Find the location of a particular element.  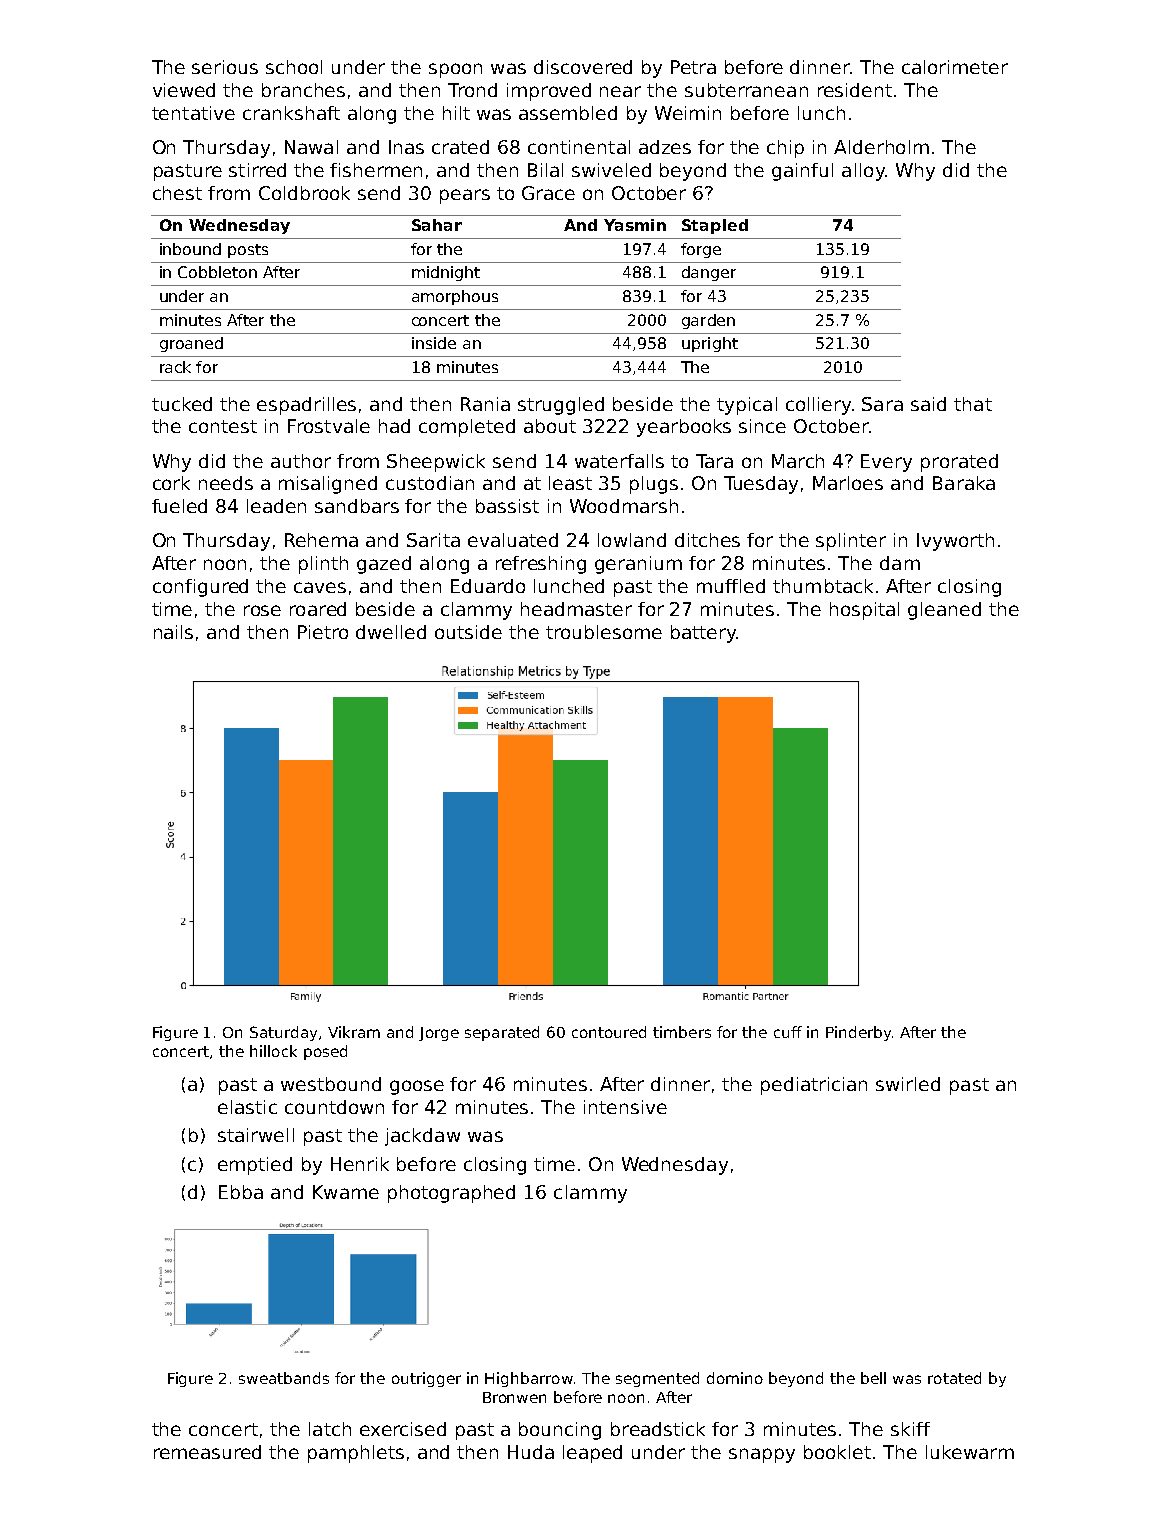

Weimin is located at coordinates (688, 113).
